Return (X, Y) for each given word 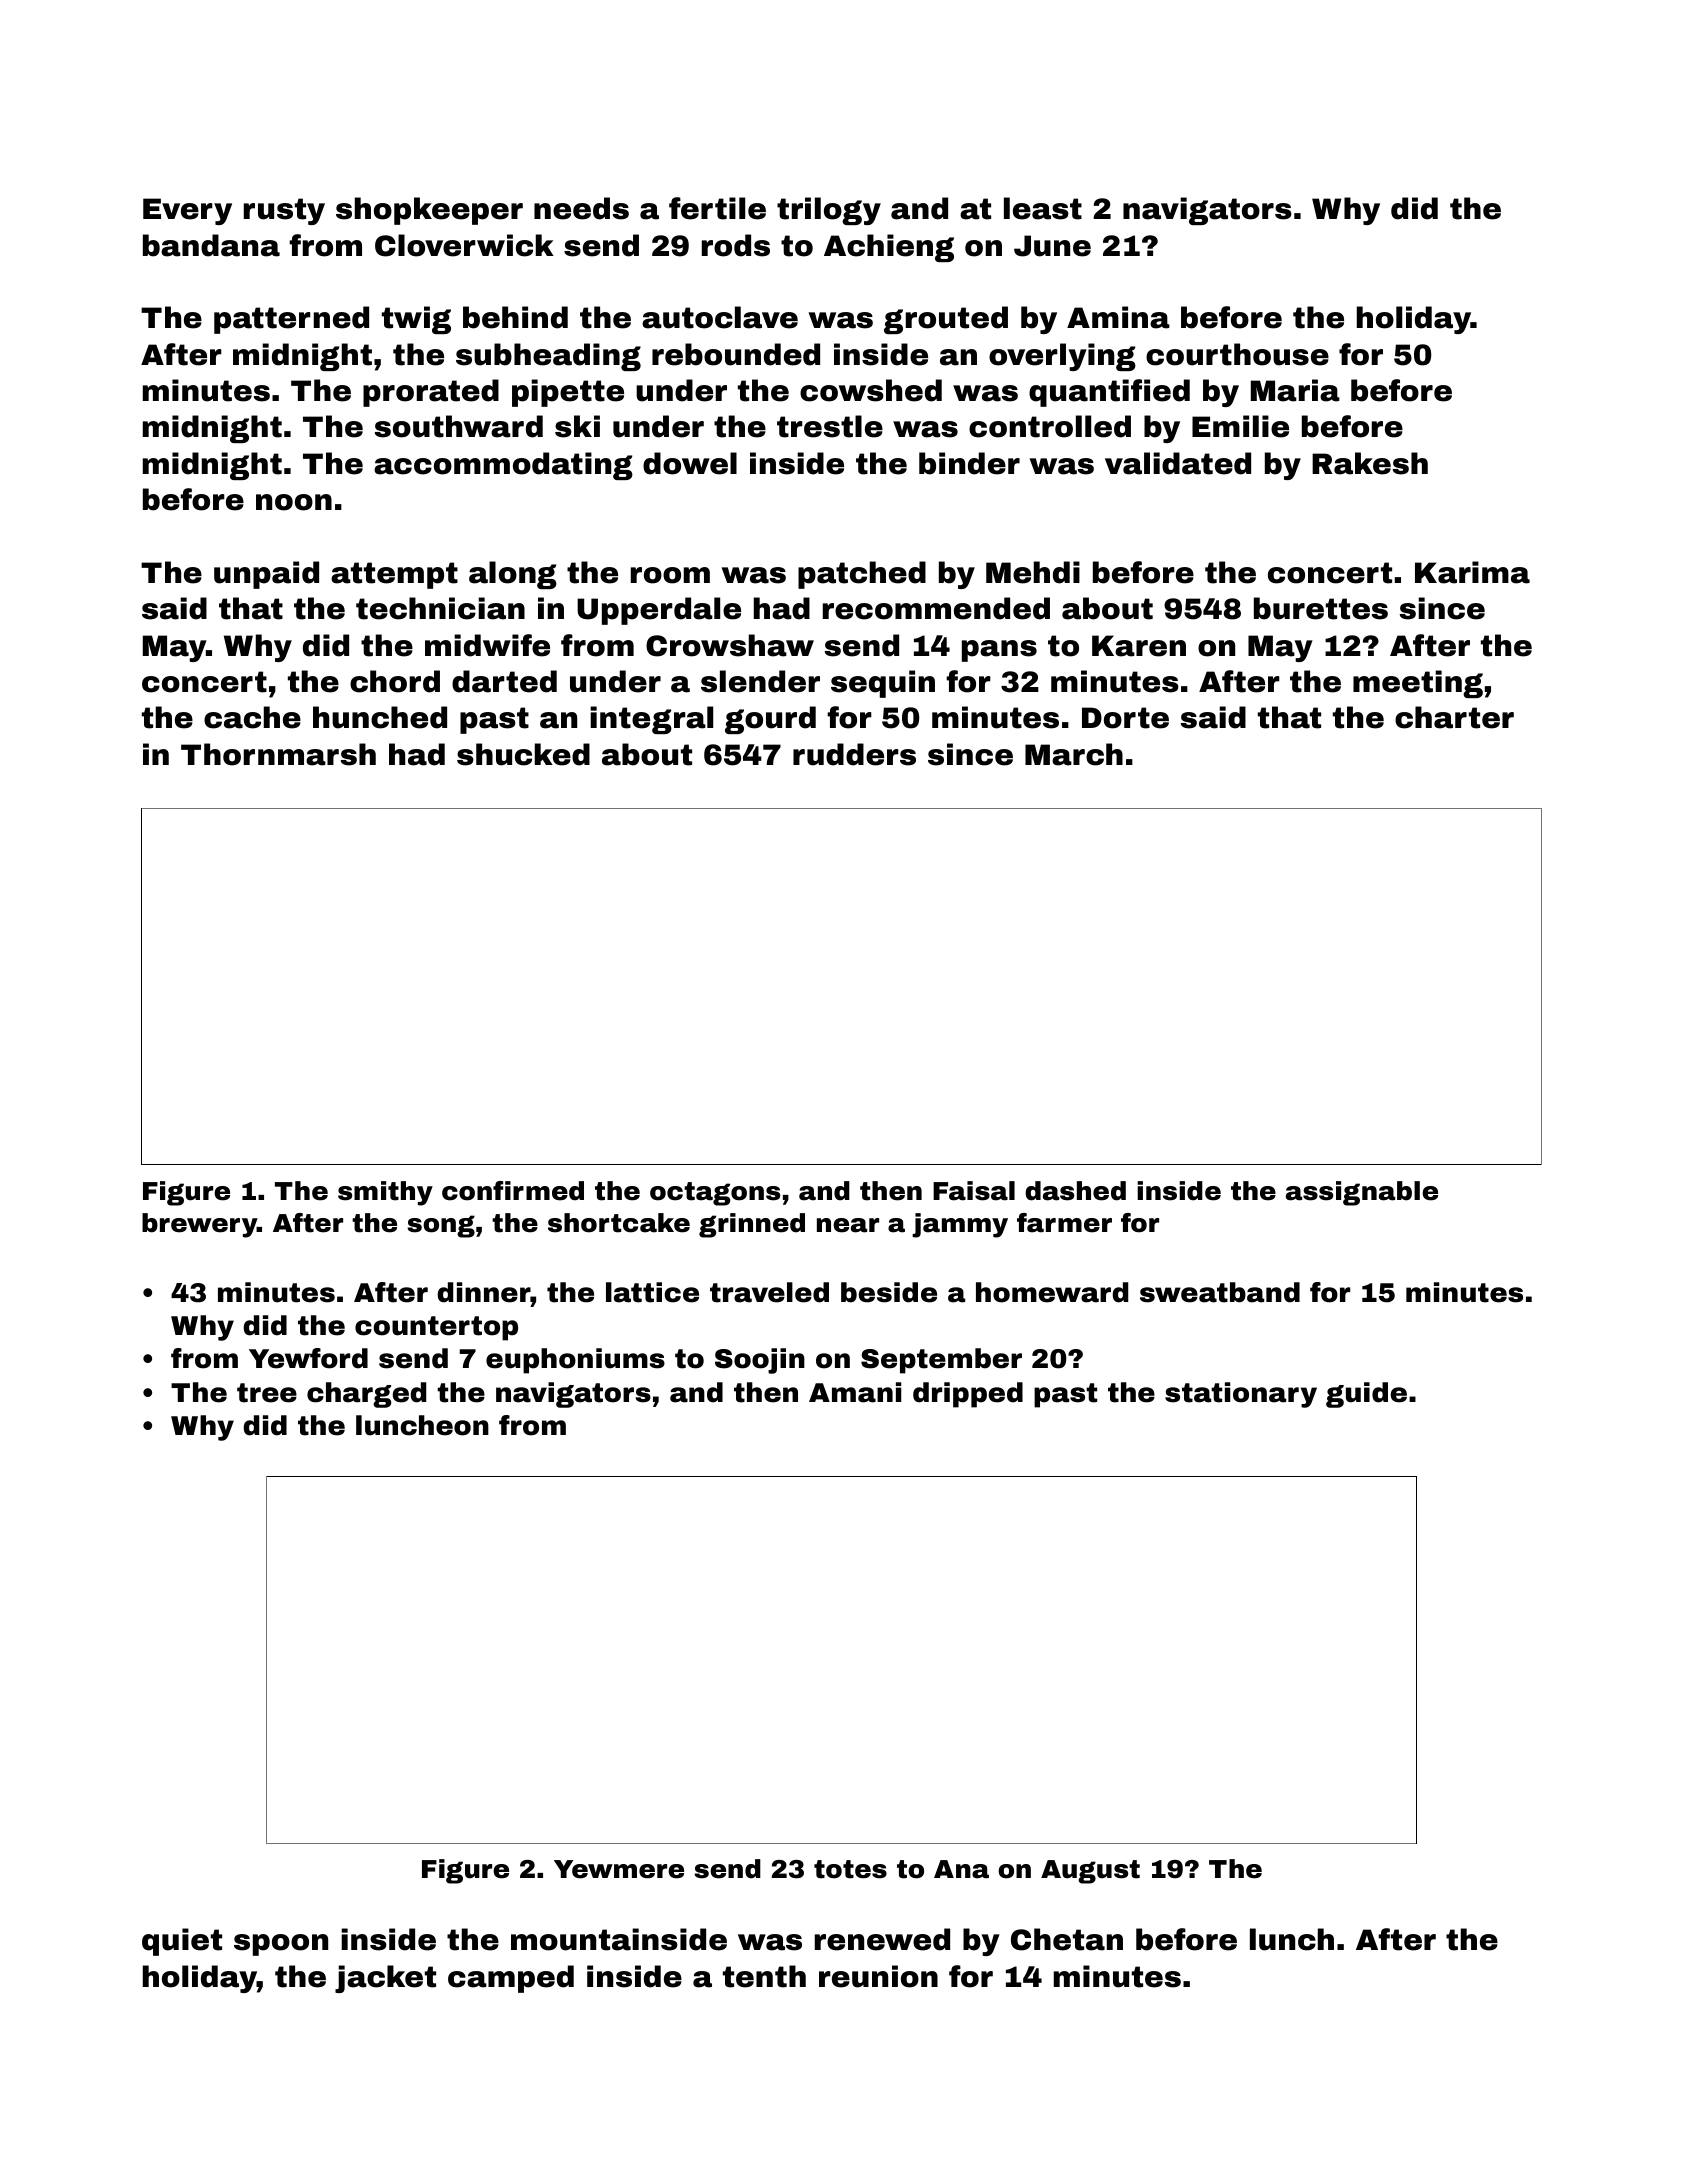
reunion (878, 1976)
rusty (284, 211)
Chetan (1067, 1939)
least (1043, 208)
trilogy (829, 211)
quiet (182, 1942)
